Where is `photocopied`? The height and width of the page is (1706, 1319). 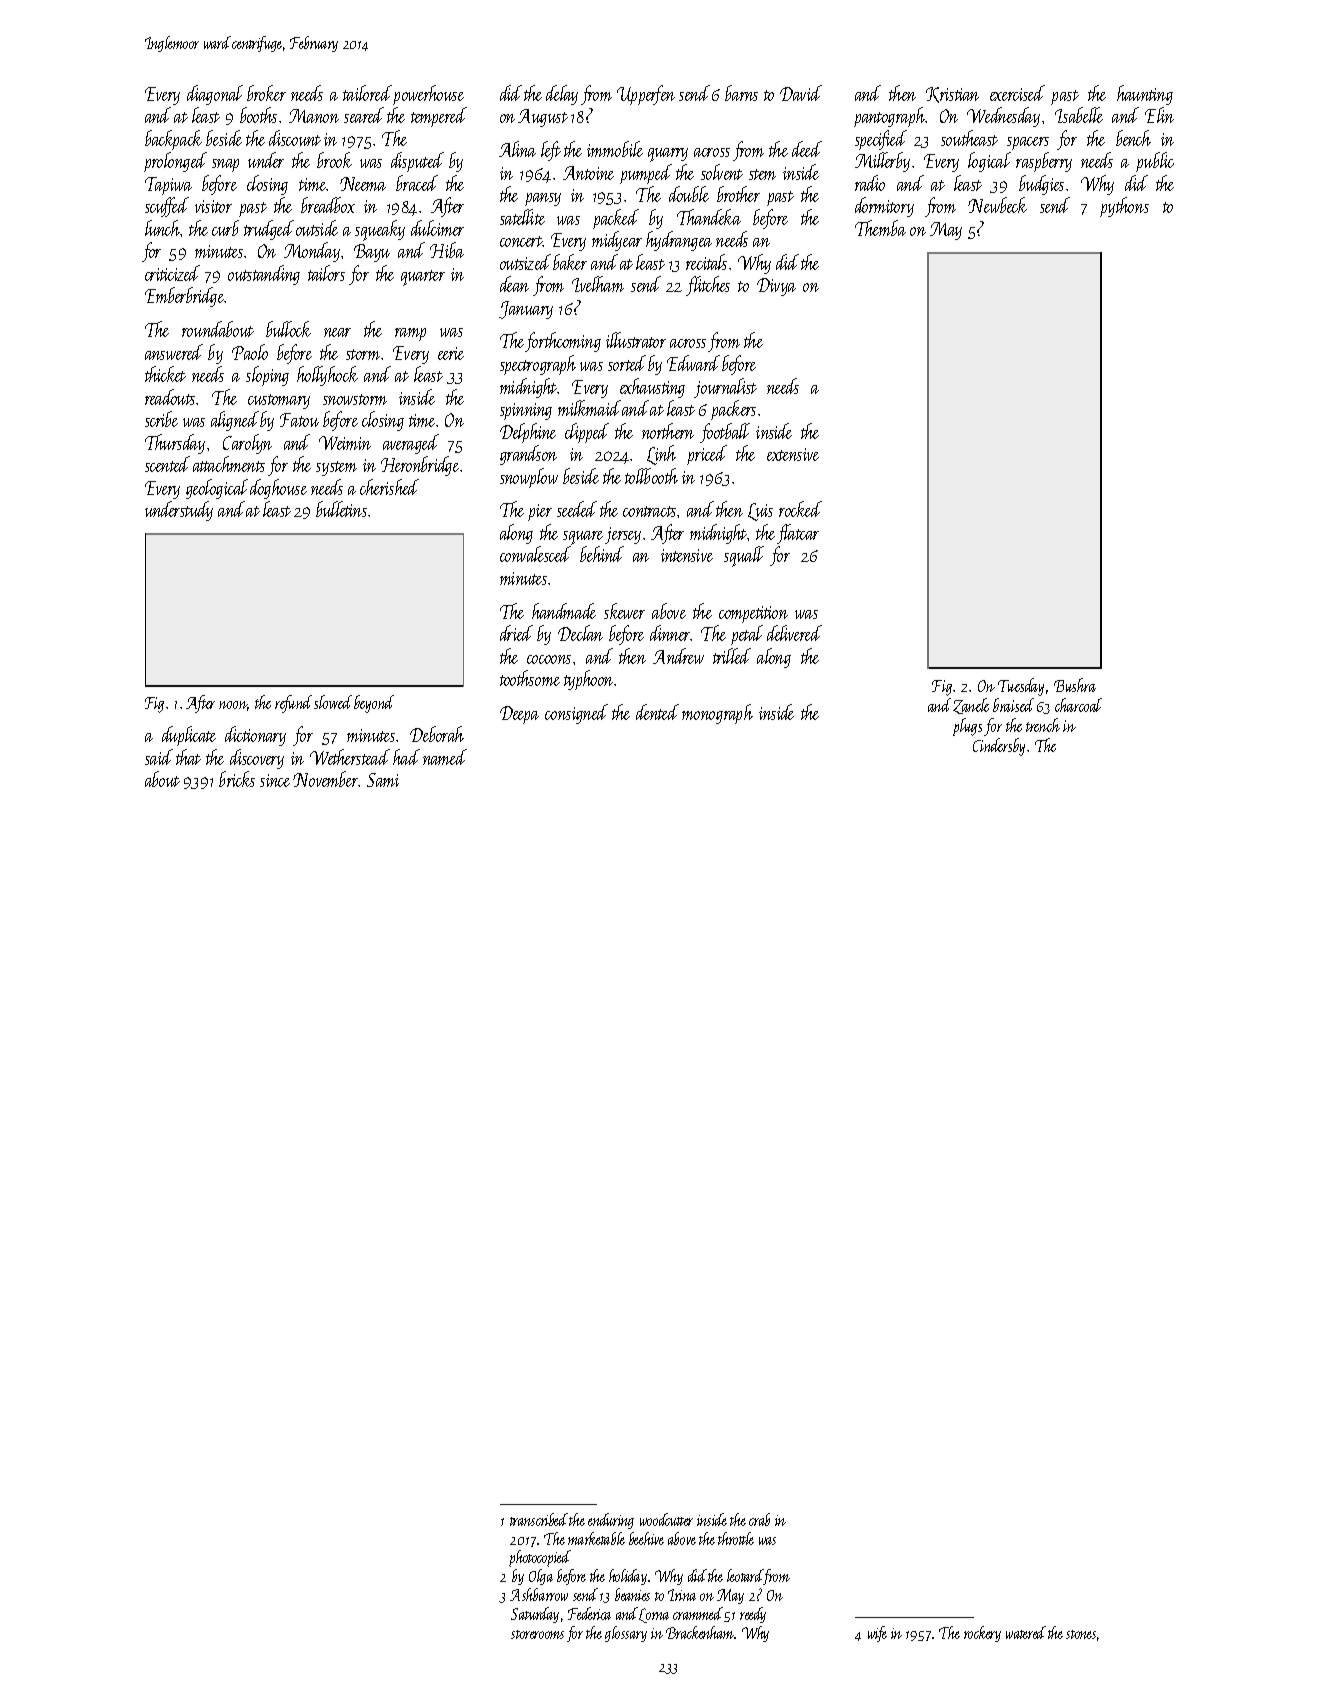 photocopied is located at coordinates (540, 1558).
